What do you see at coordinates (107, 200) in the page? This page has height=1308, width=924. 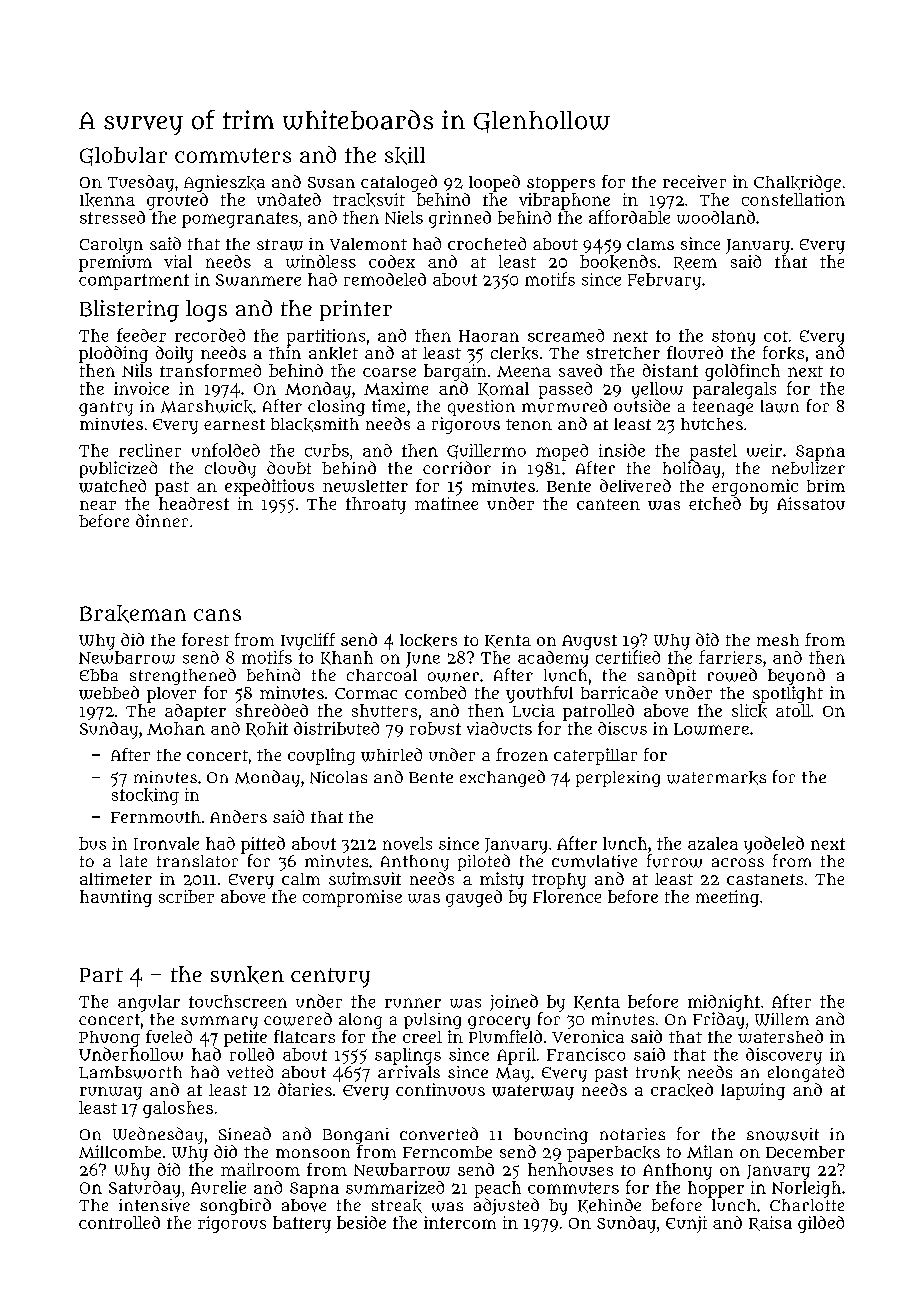 I see `Ikenna` at bounding box center [107, 200].
